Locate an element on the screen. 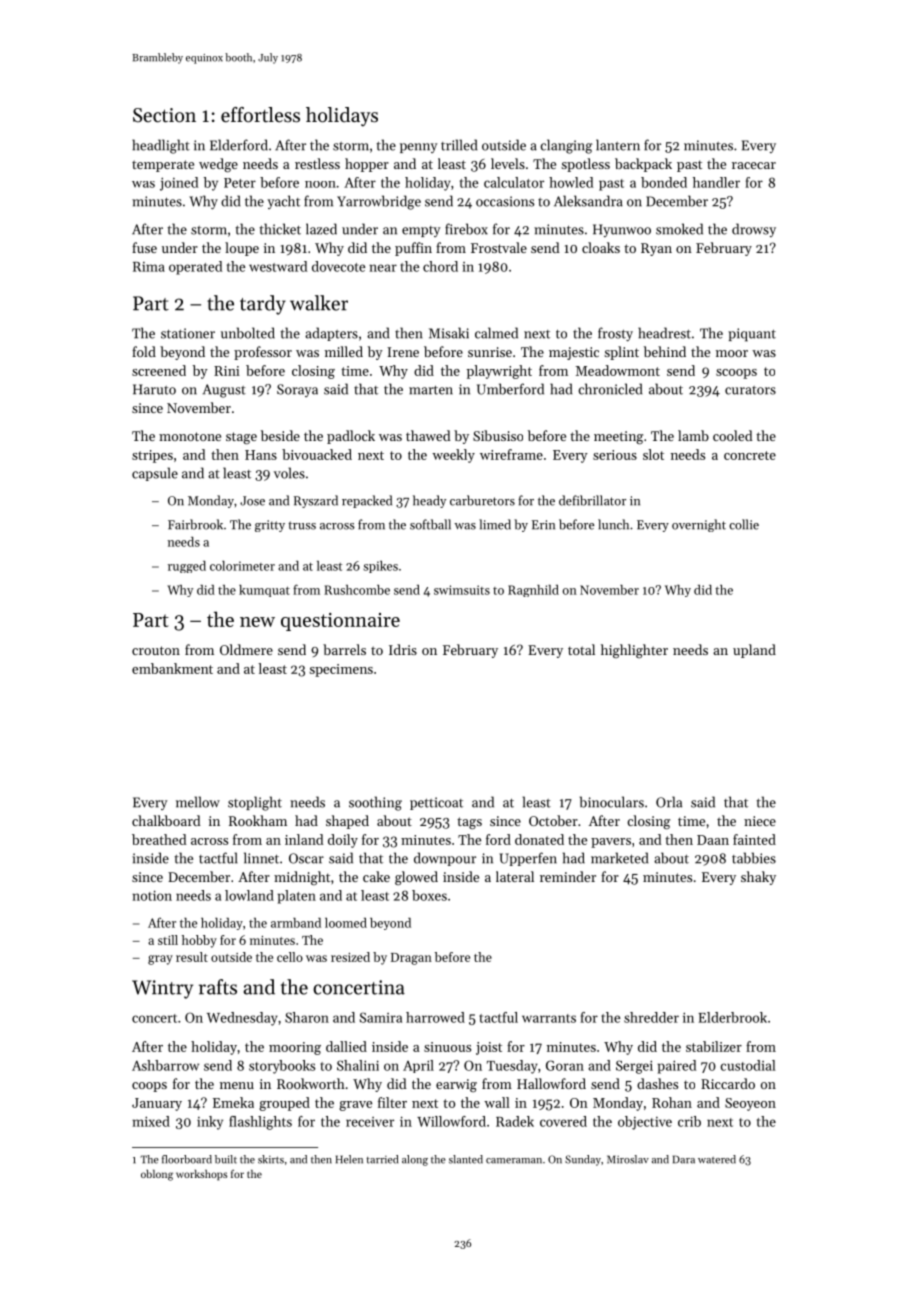  cello is located at coordinates (290, 957).
